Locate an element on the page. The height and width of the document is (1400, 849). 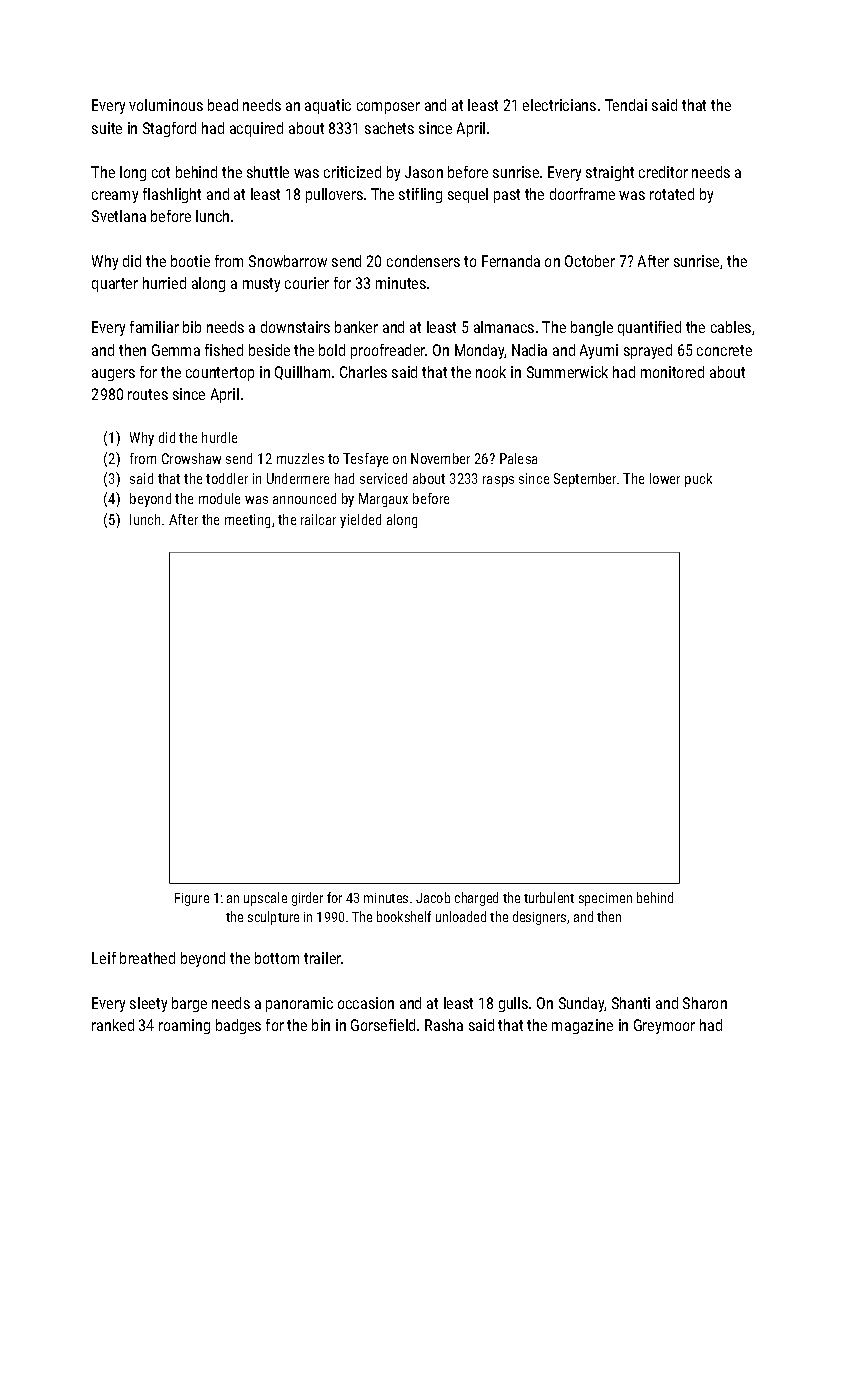
Tendai is located at coordinates (626, 105).
